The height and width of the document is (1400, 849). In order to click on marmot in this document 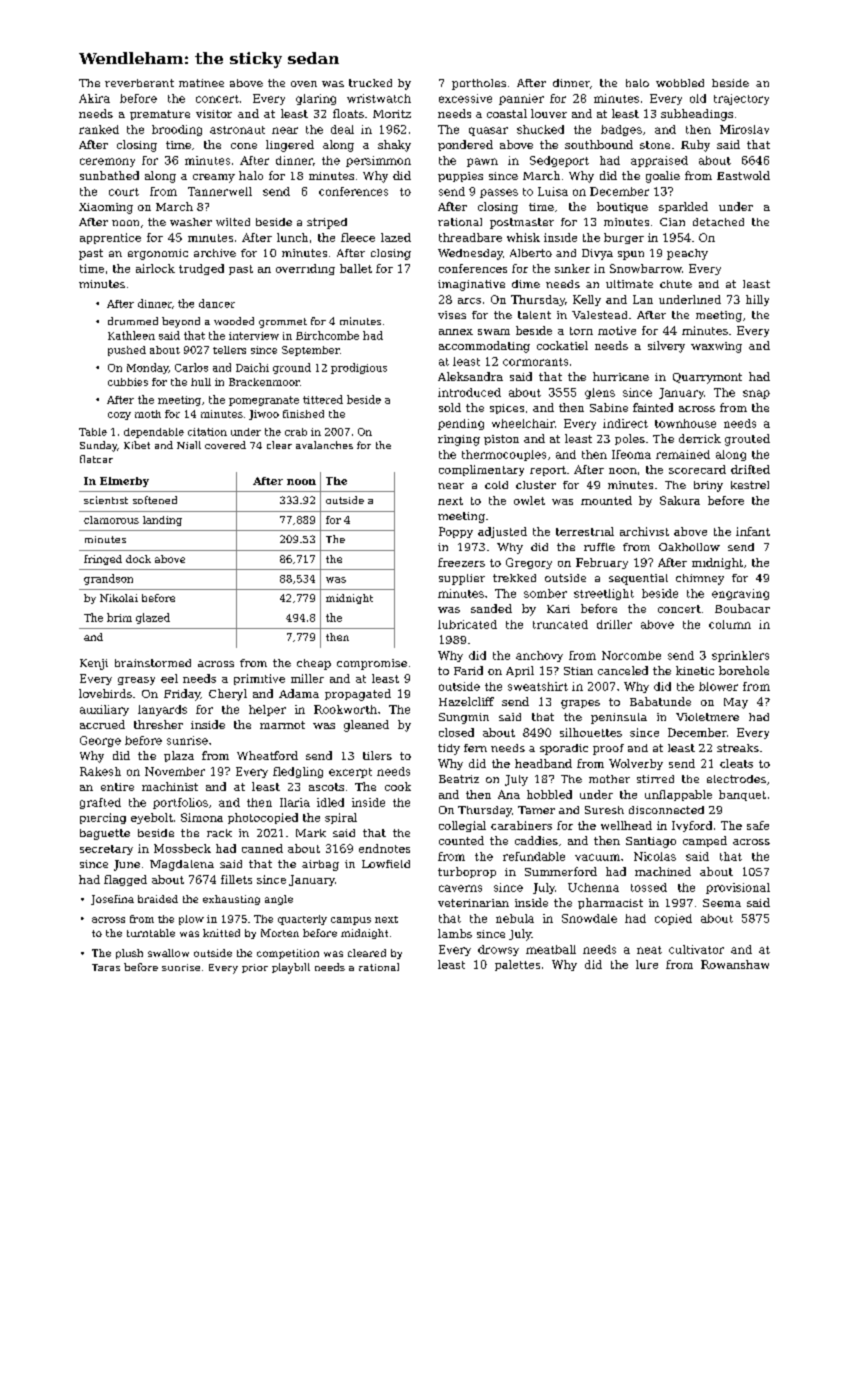, I will do `click(282, 725)`.
